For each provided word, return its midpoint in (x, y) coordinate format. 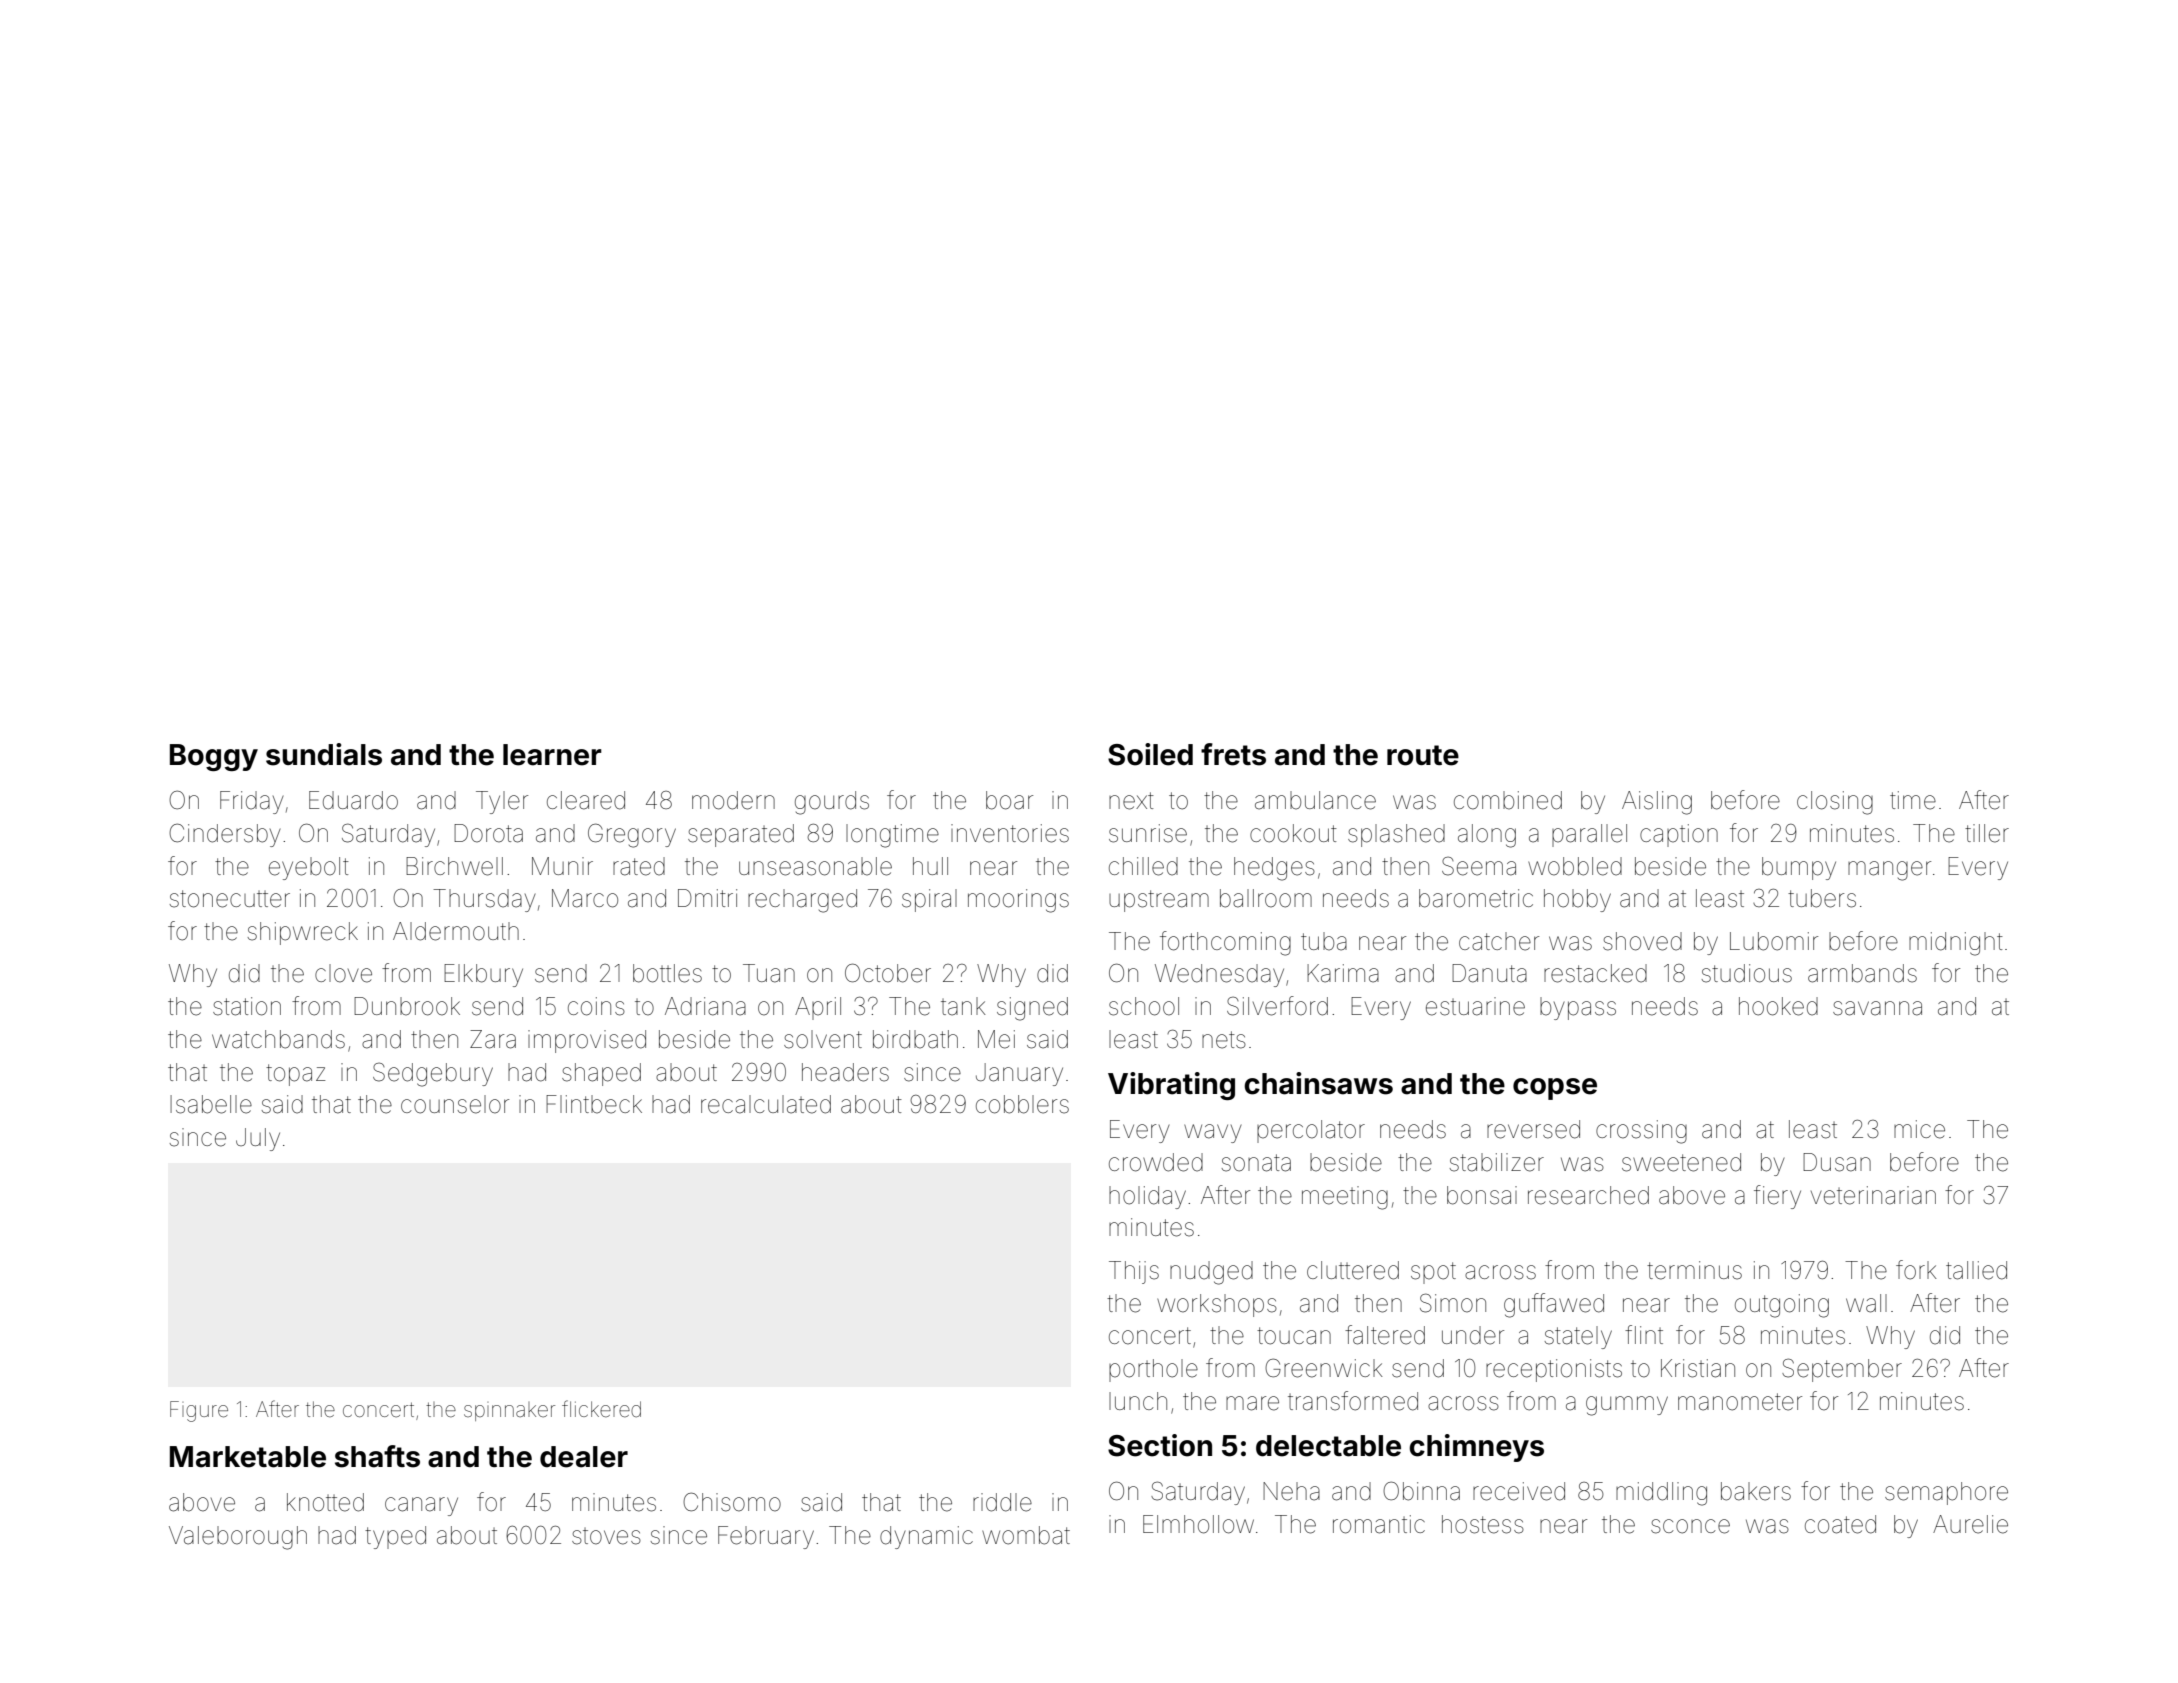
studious (1747, 973)
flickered (601, 1408)
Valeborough (238, 1538)
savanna (1877, 1008)
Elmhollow (1198, 1524)
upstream (1159, 901)
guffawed (1554, 1305)
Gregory (632, 835)
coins (596, 1006)
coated (1840, 1524)
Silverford (1277, 1006)
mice (1919, 1129)
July (258, 1139)
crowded (1156, 1162)
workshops (1217, 1305)
